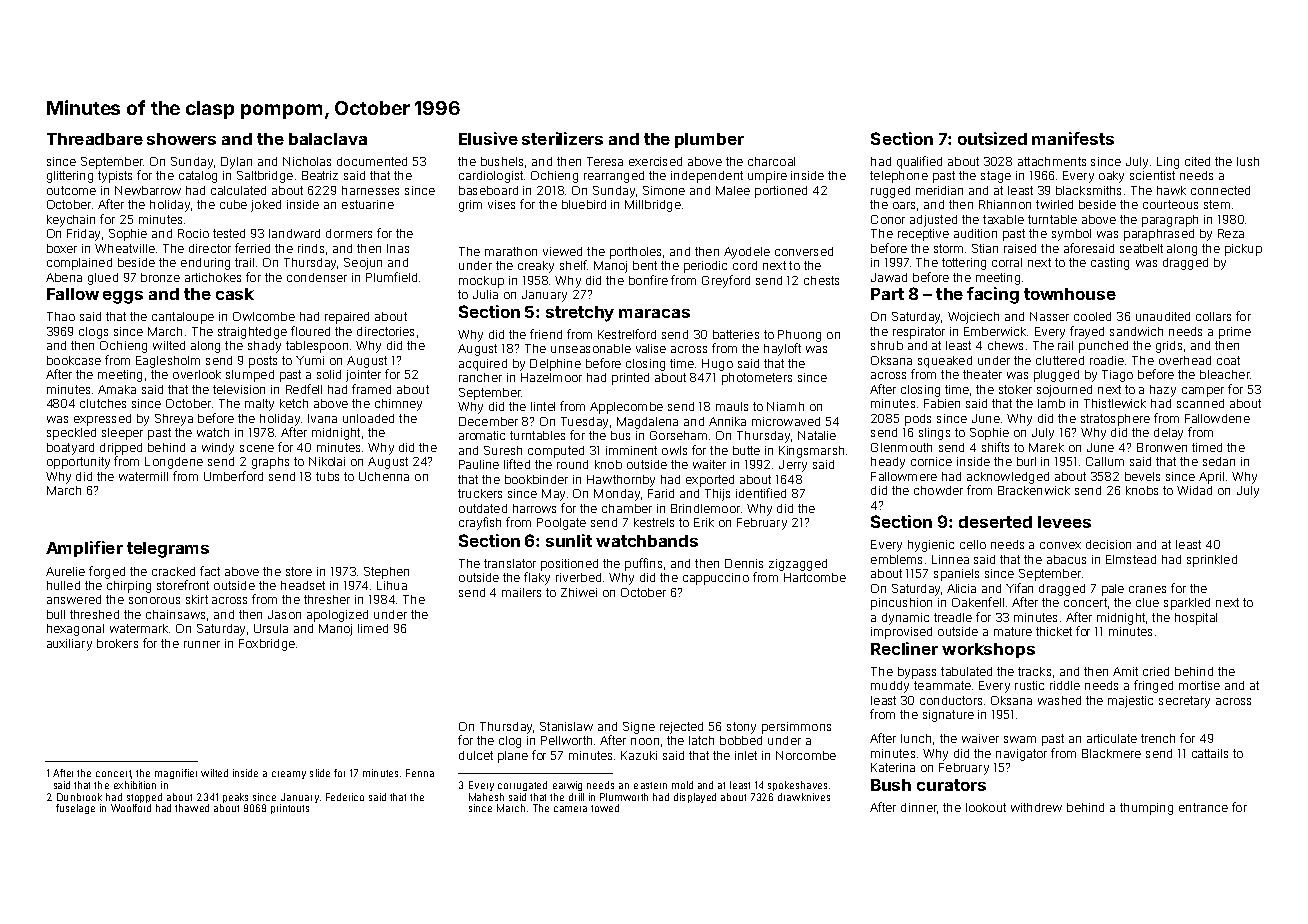 This image has width=1308, height=924. What do you see at coordinates (322, 418) in the image?
I see `Ivana` at bounding box center [322, 418].
